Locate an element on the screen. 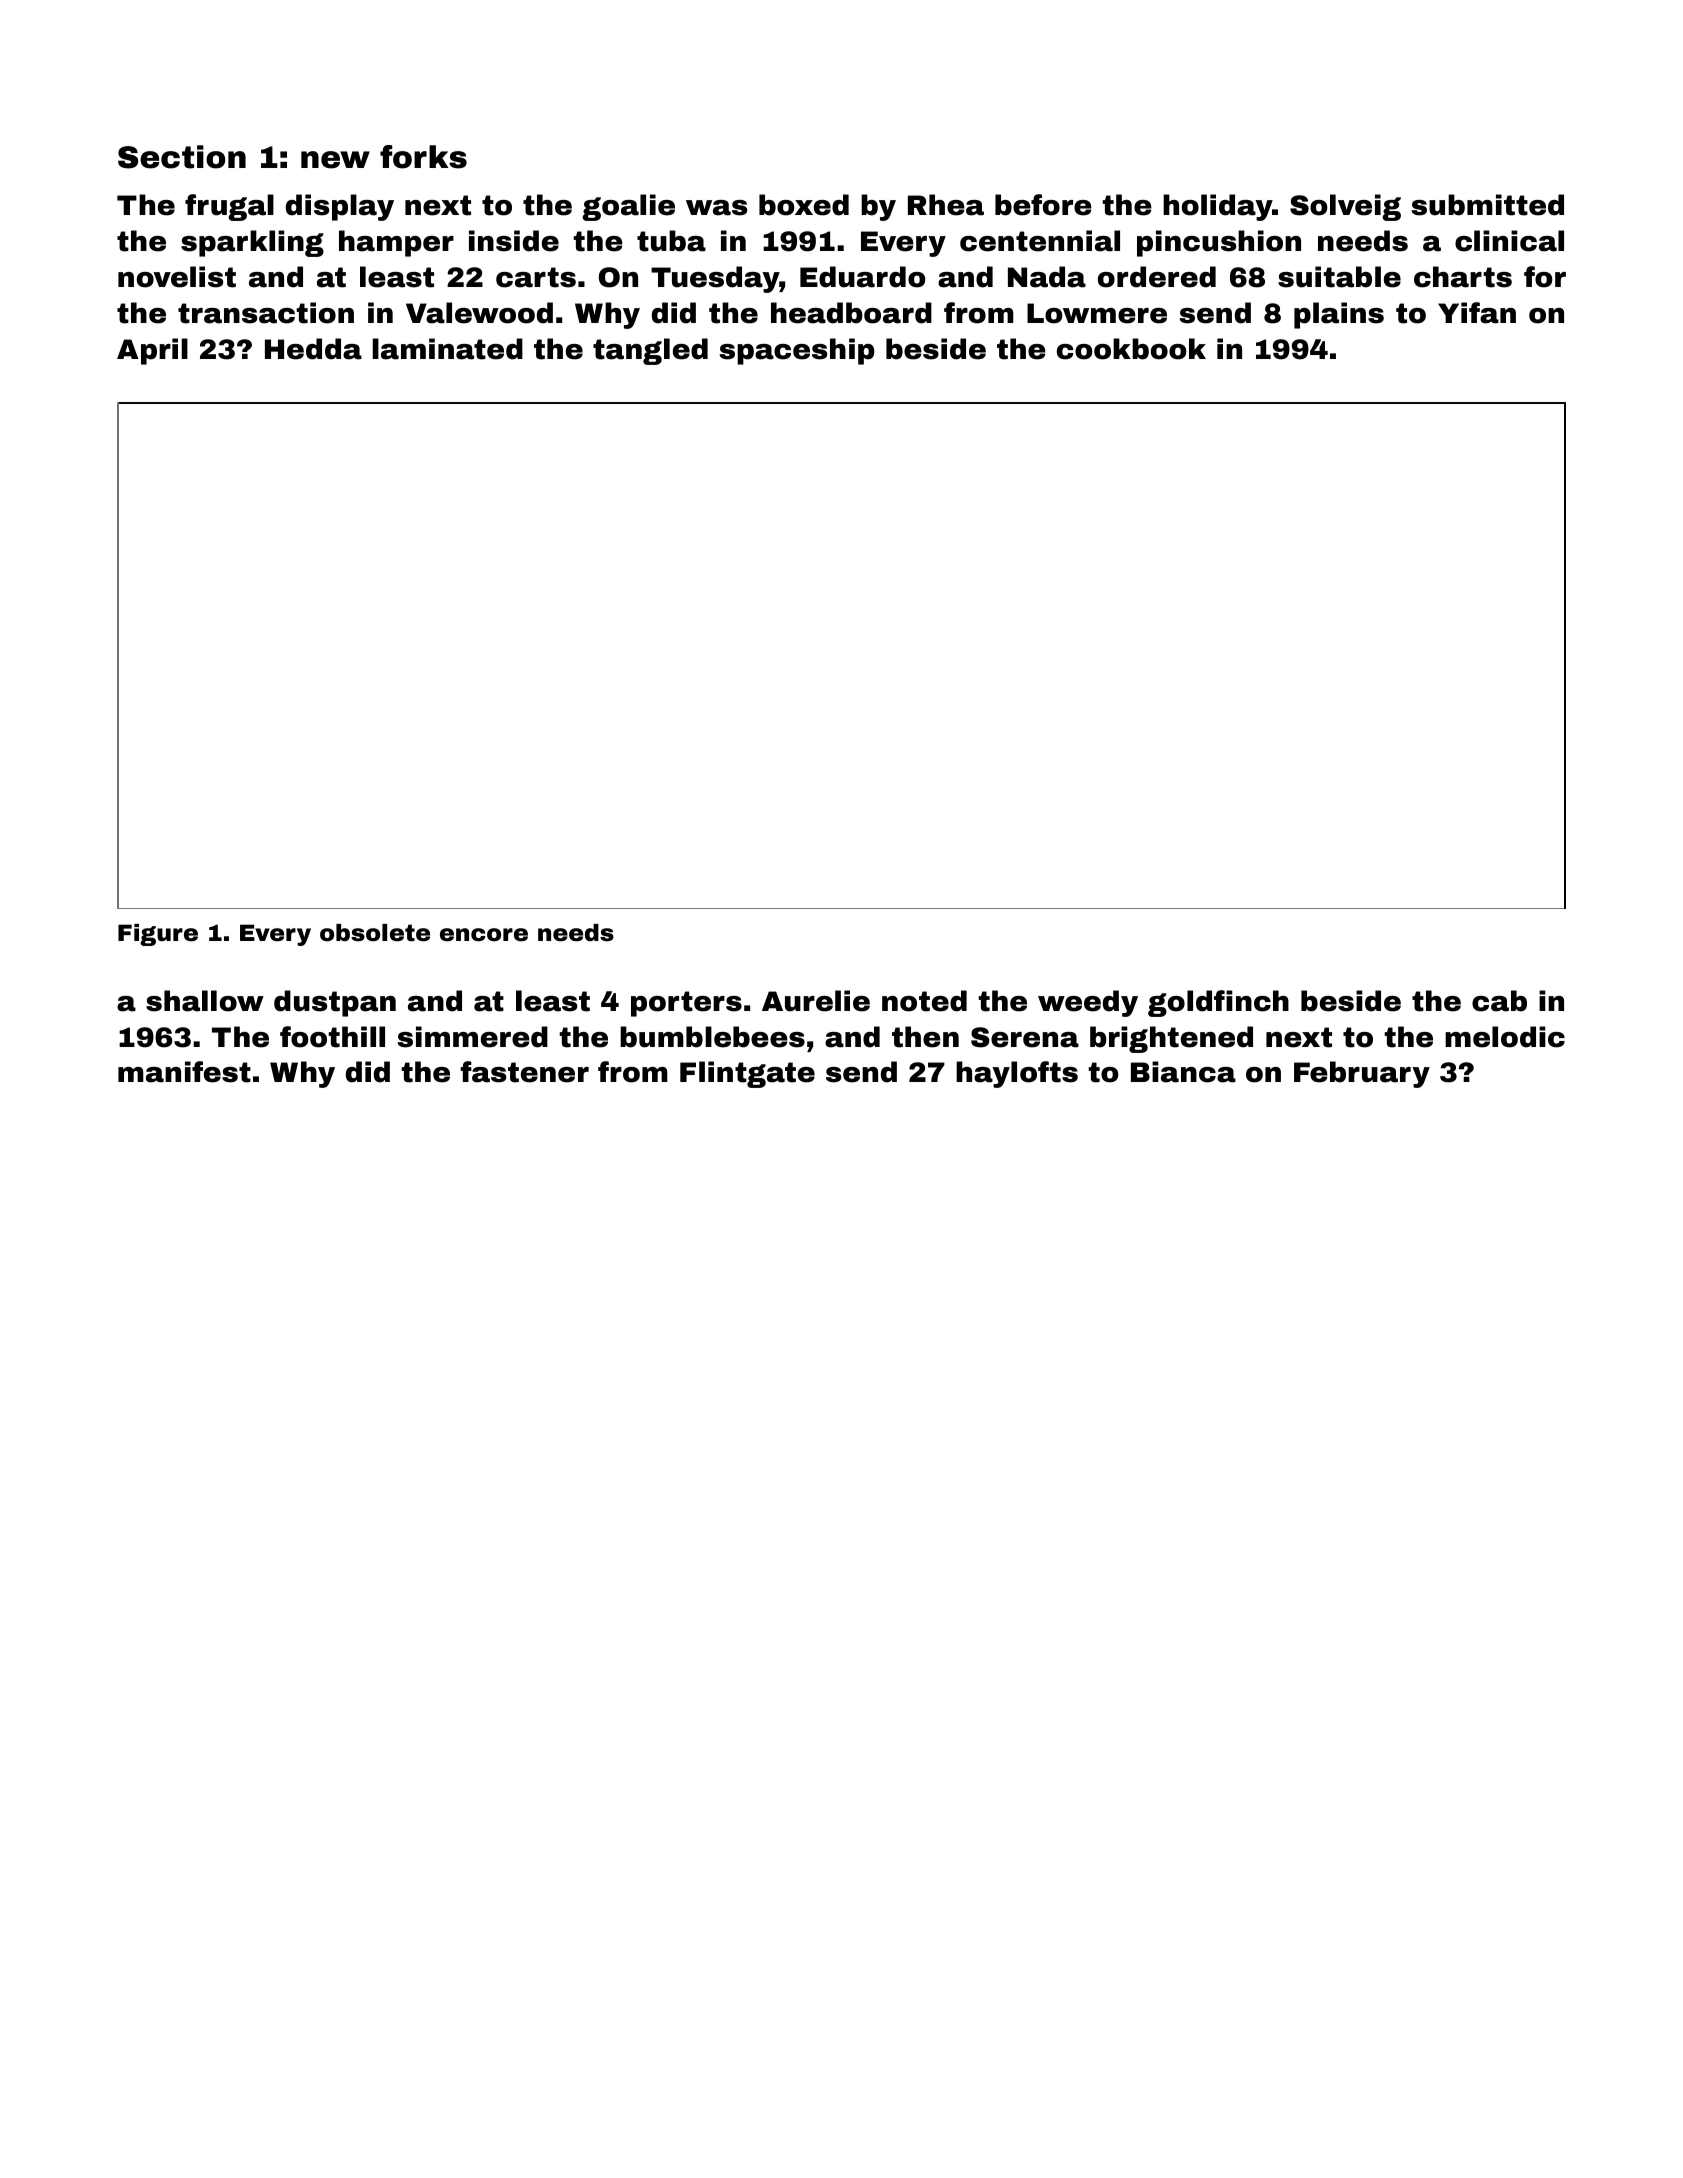  cab is located at coordinates (1499, 1001).
